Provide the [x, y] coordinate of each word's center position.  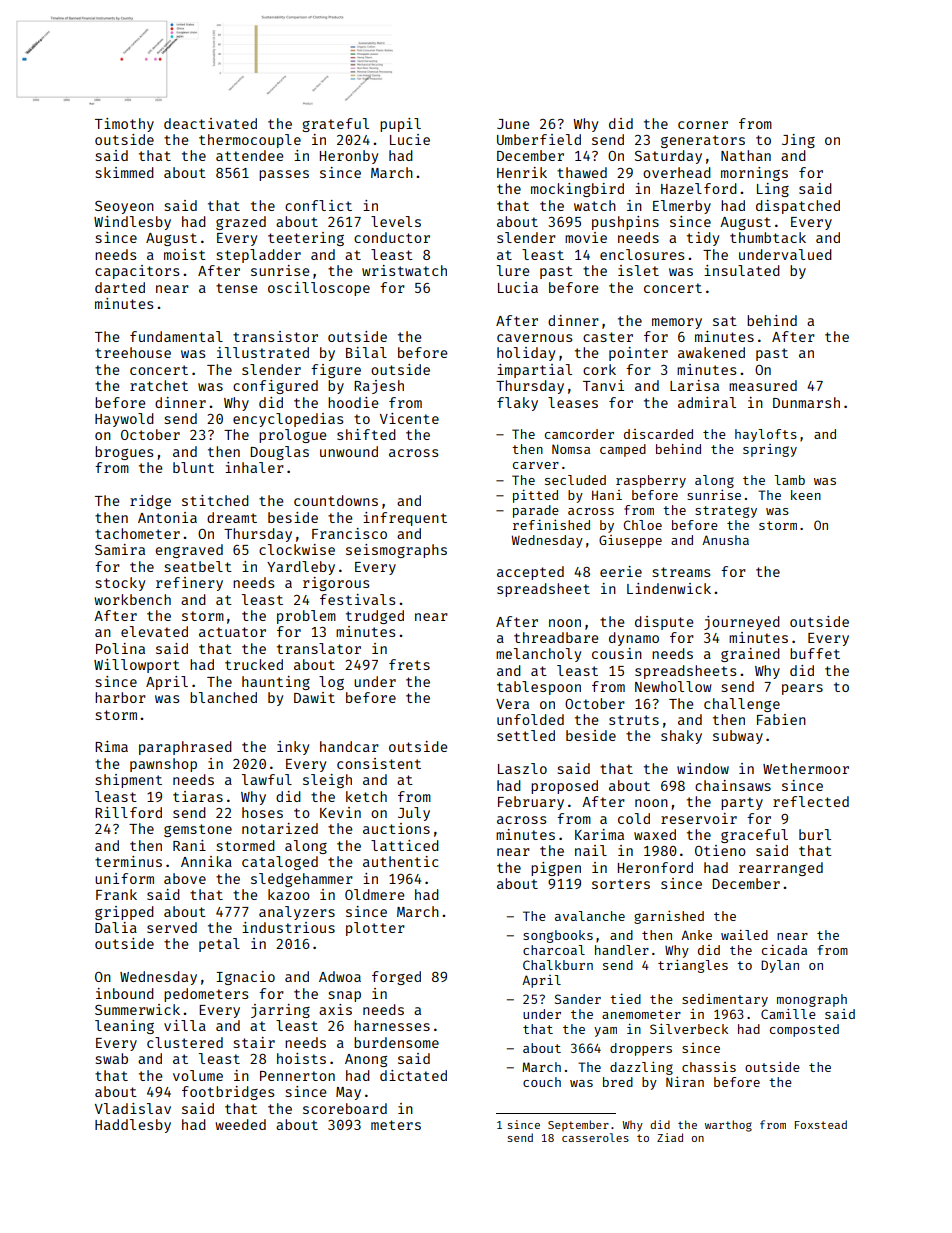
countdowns [336, 500]
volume [198, 1075]
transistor [275, 336]
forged [396, 978]
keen [806, 495]
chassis [709, 1067]
